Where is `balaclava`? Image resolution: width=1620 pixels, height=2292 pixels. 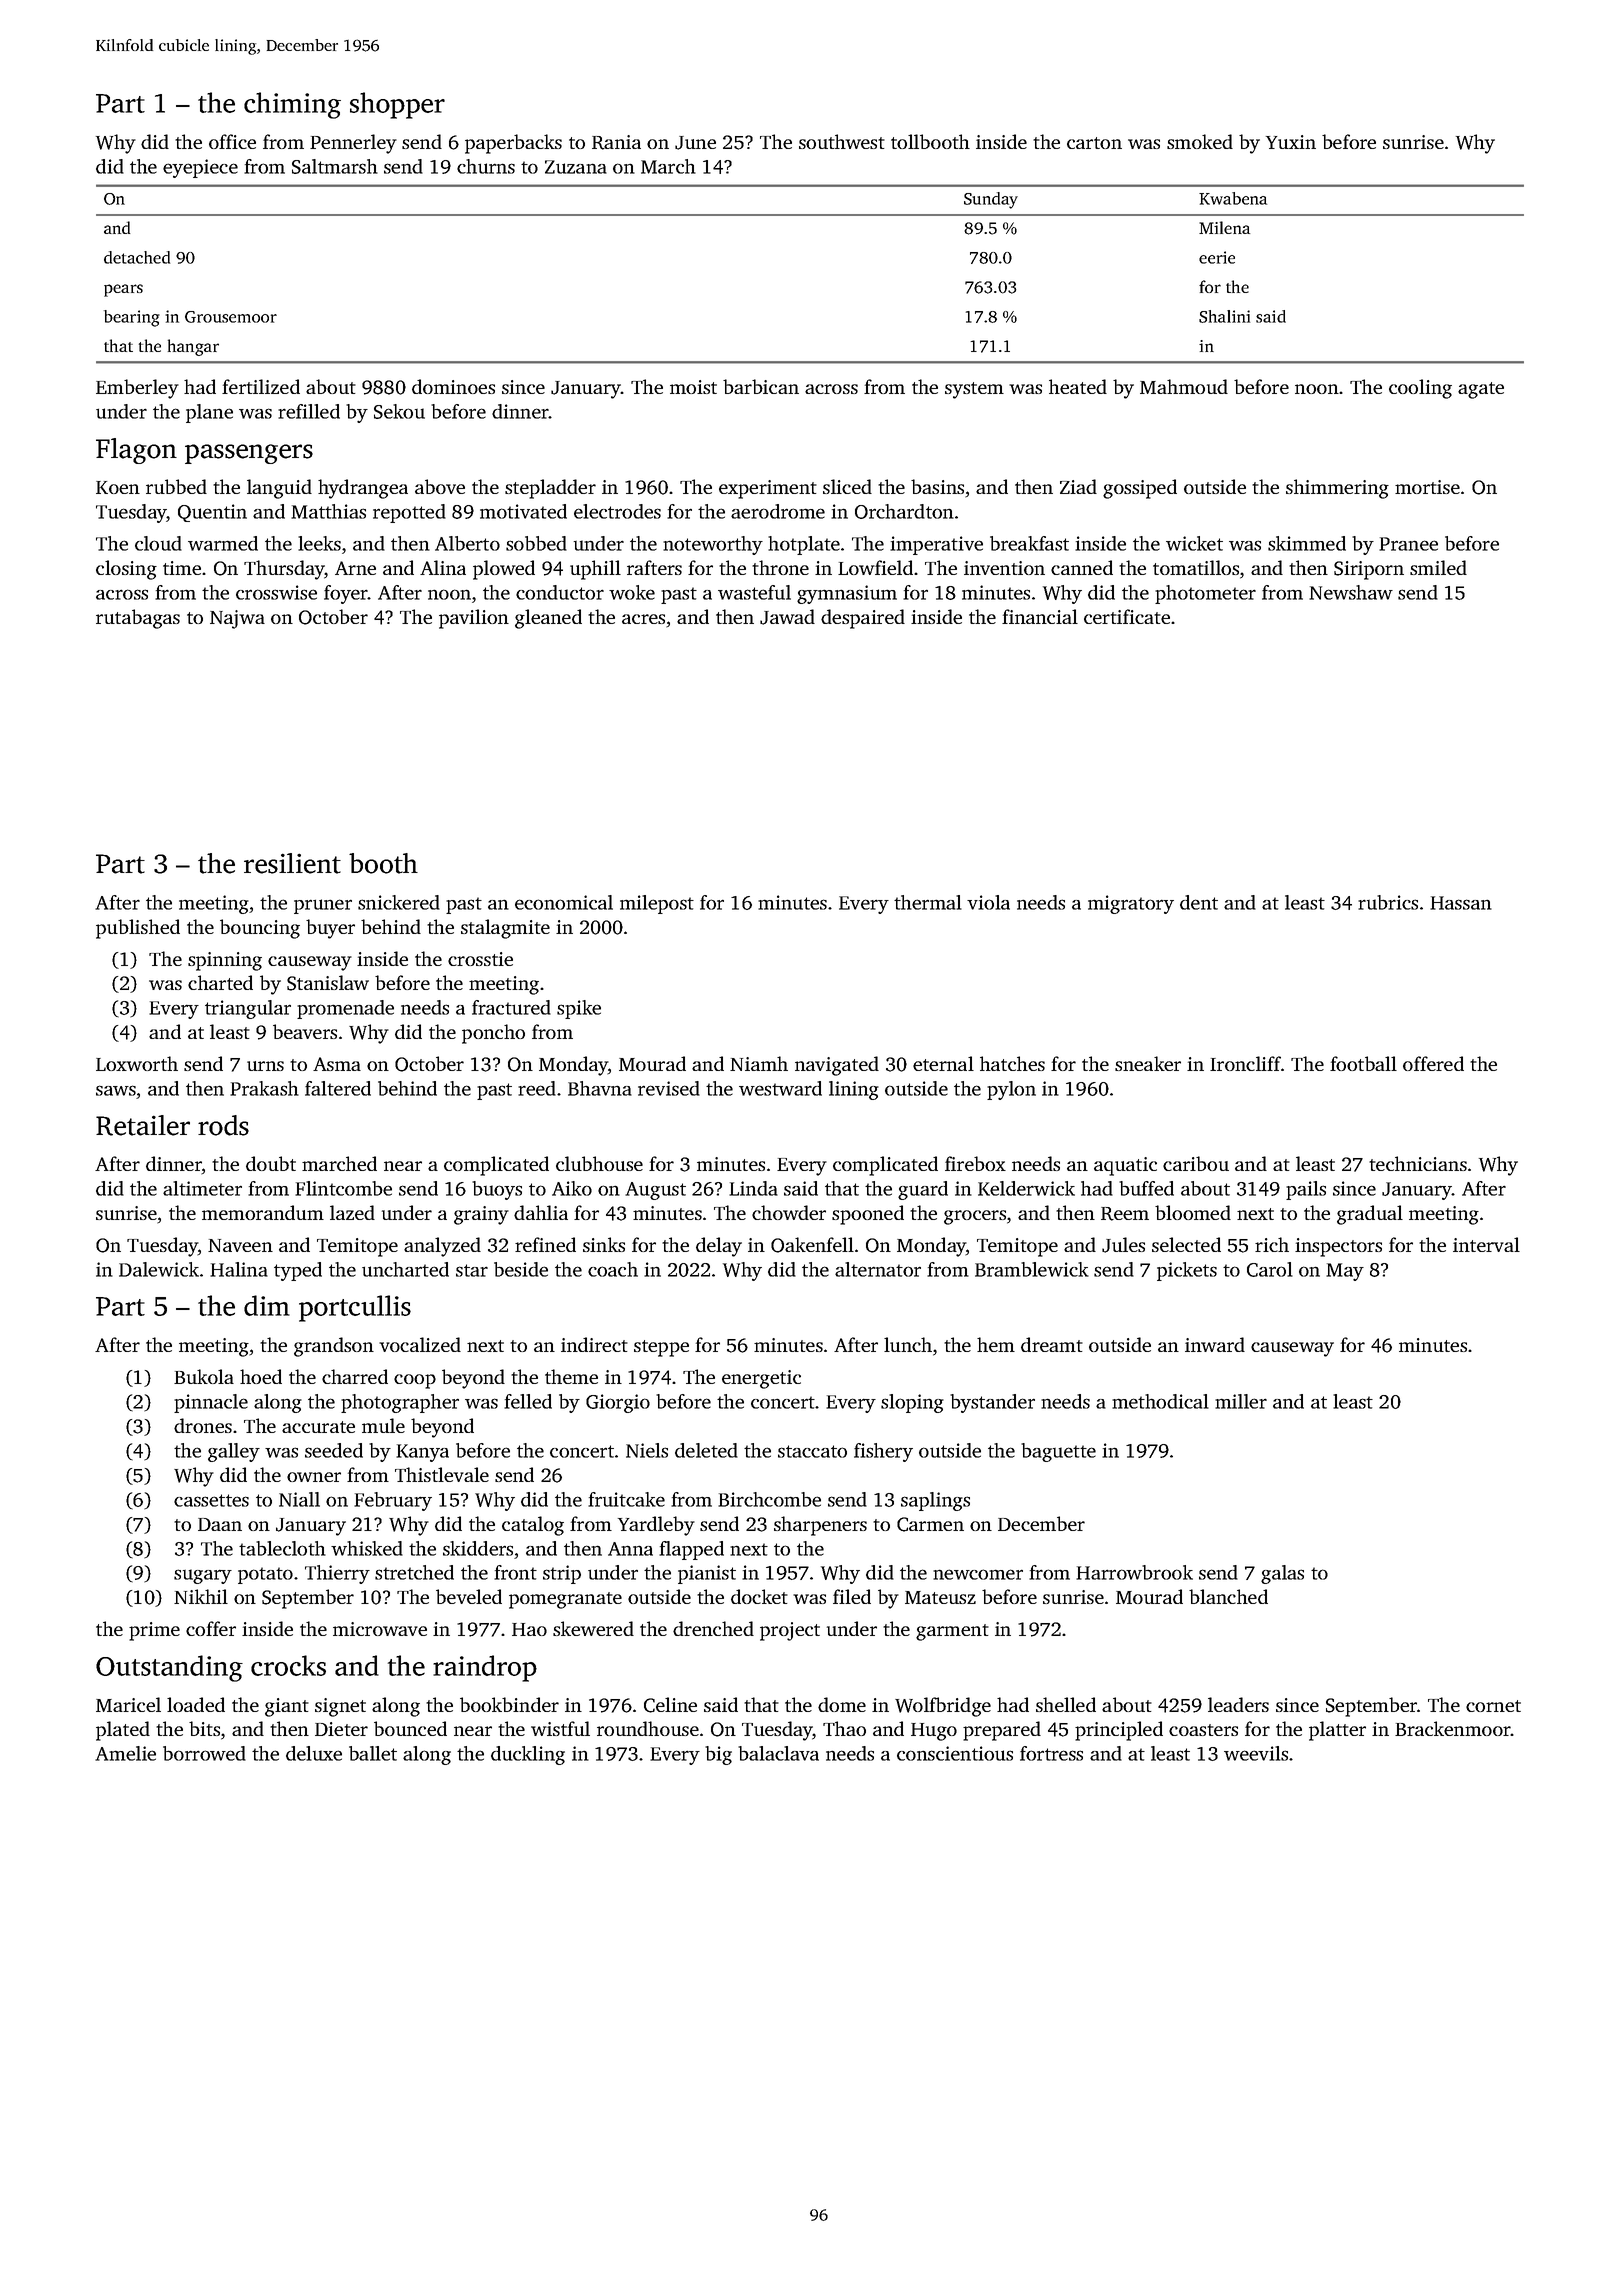
balaclava is located at coordinates (778, 1753).
